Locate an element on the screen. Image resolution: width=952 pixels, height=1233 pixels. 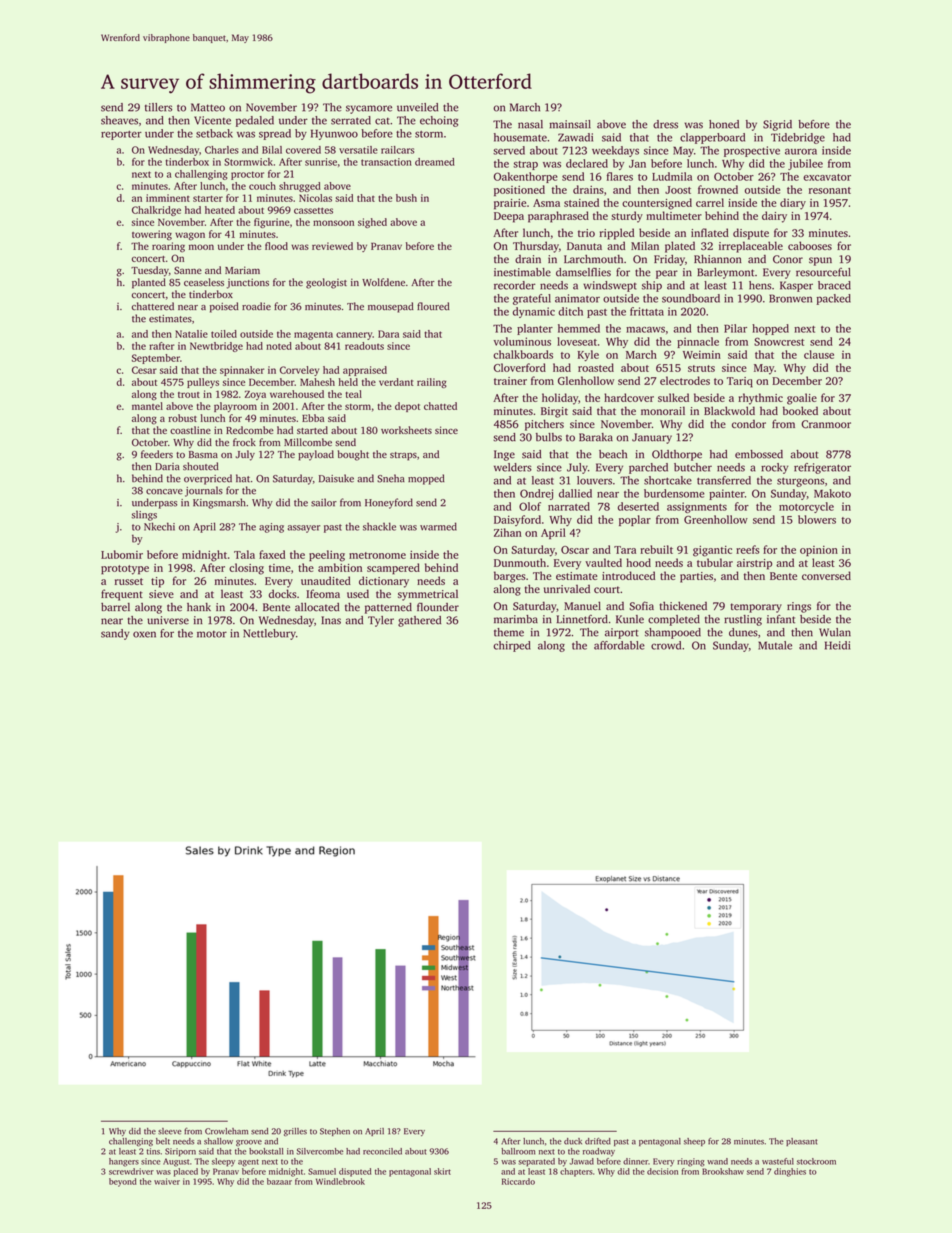
Matteo is located at coordinates (208, 107).
